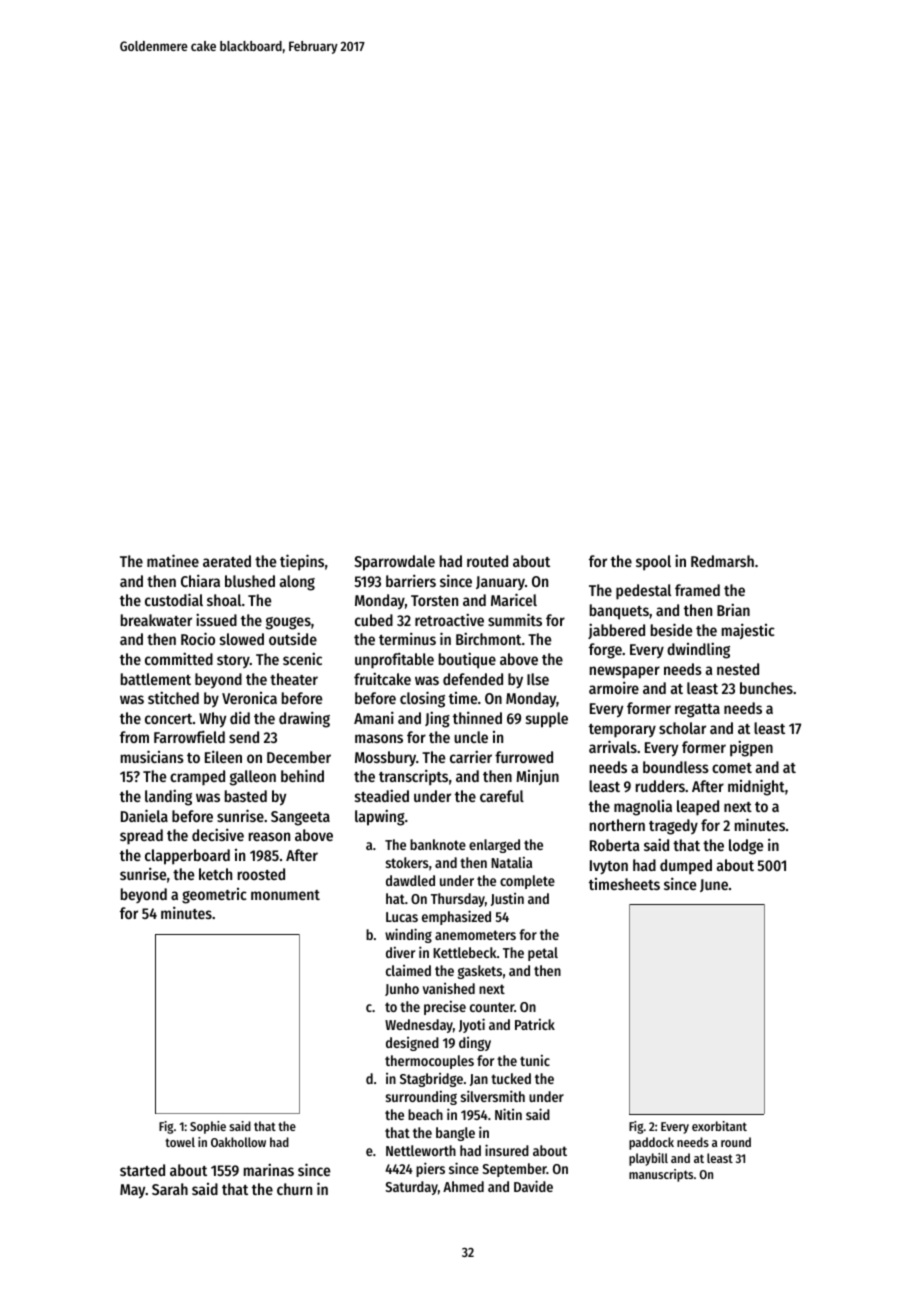 The width and height of the image is (924, 1308). Describe the element at coordinates (412, 1044) in the image. I see `designed` at that location.
